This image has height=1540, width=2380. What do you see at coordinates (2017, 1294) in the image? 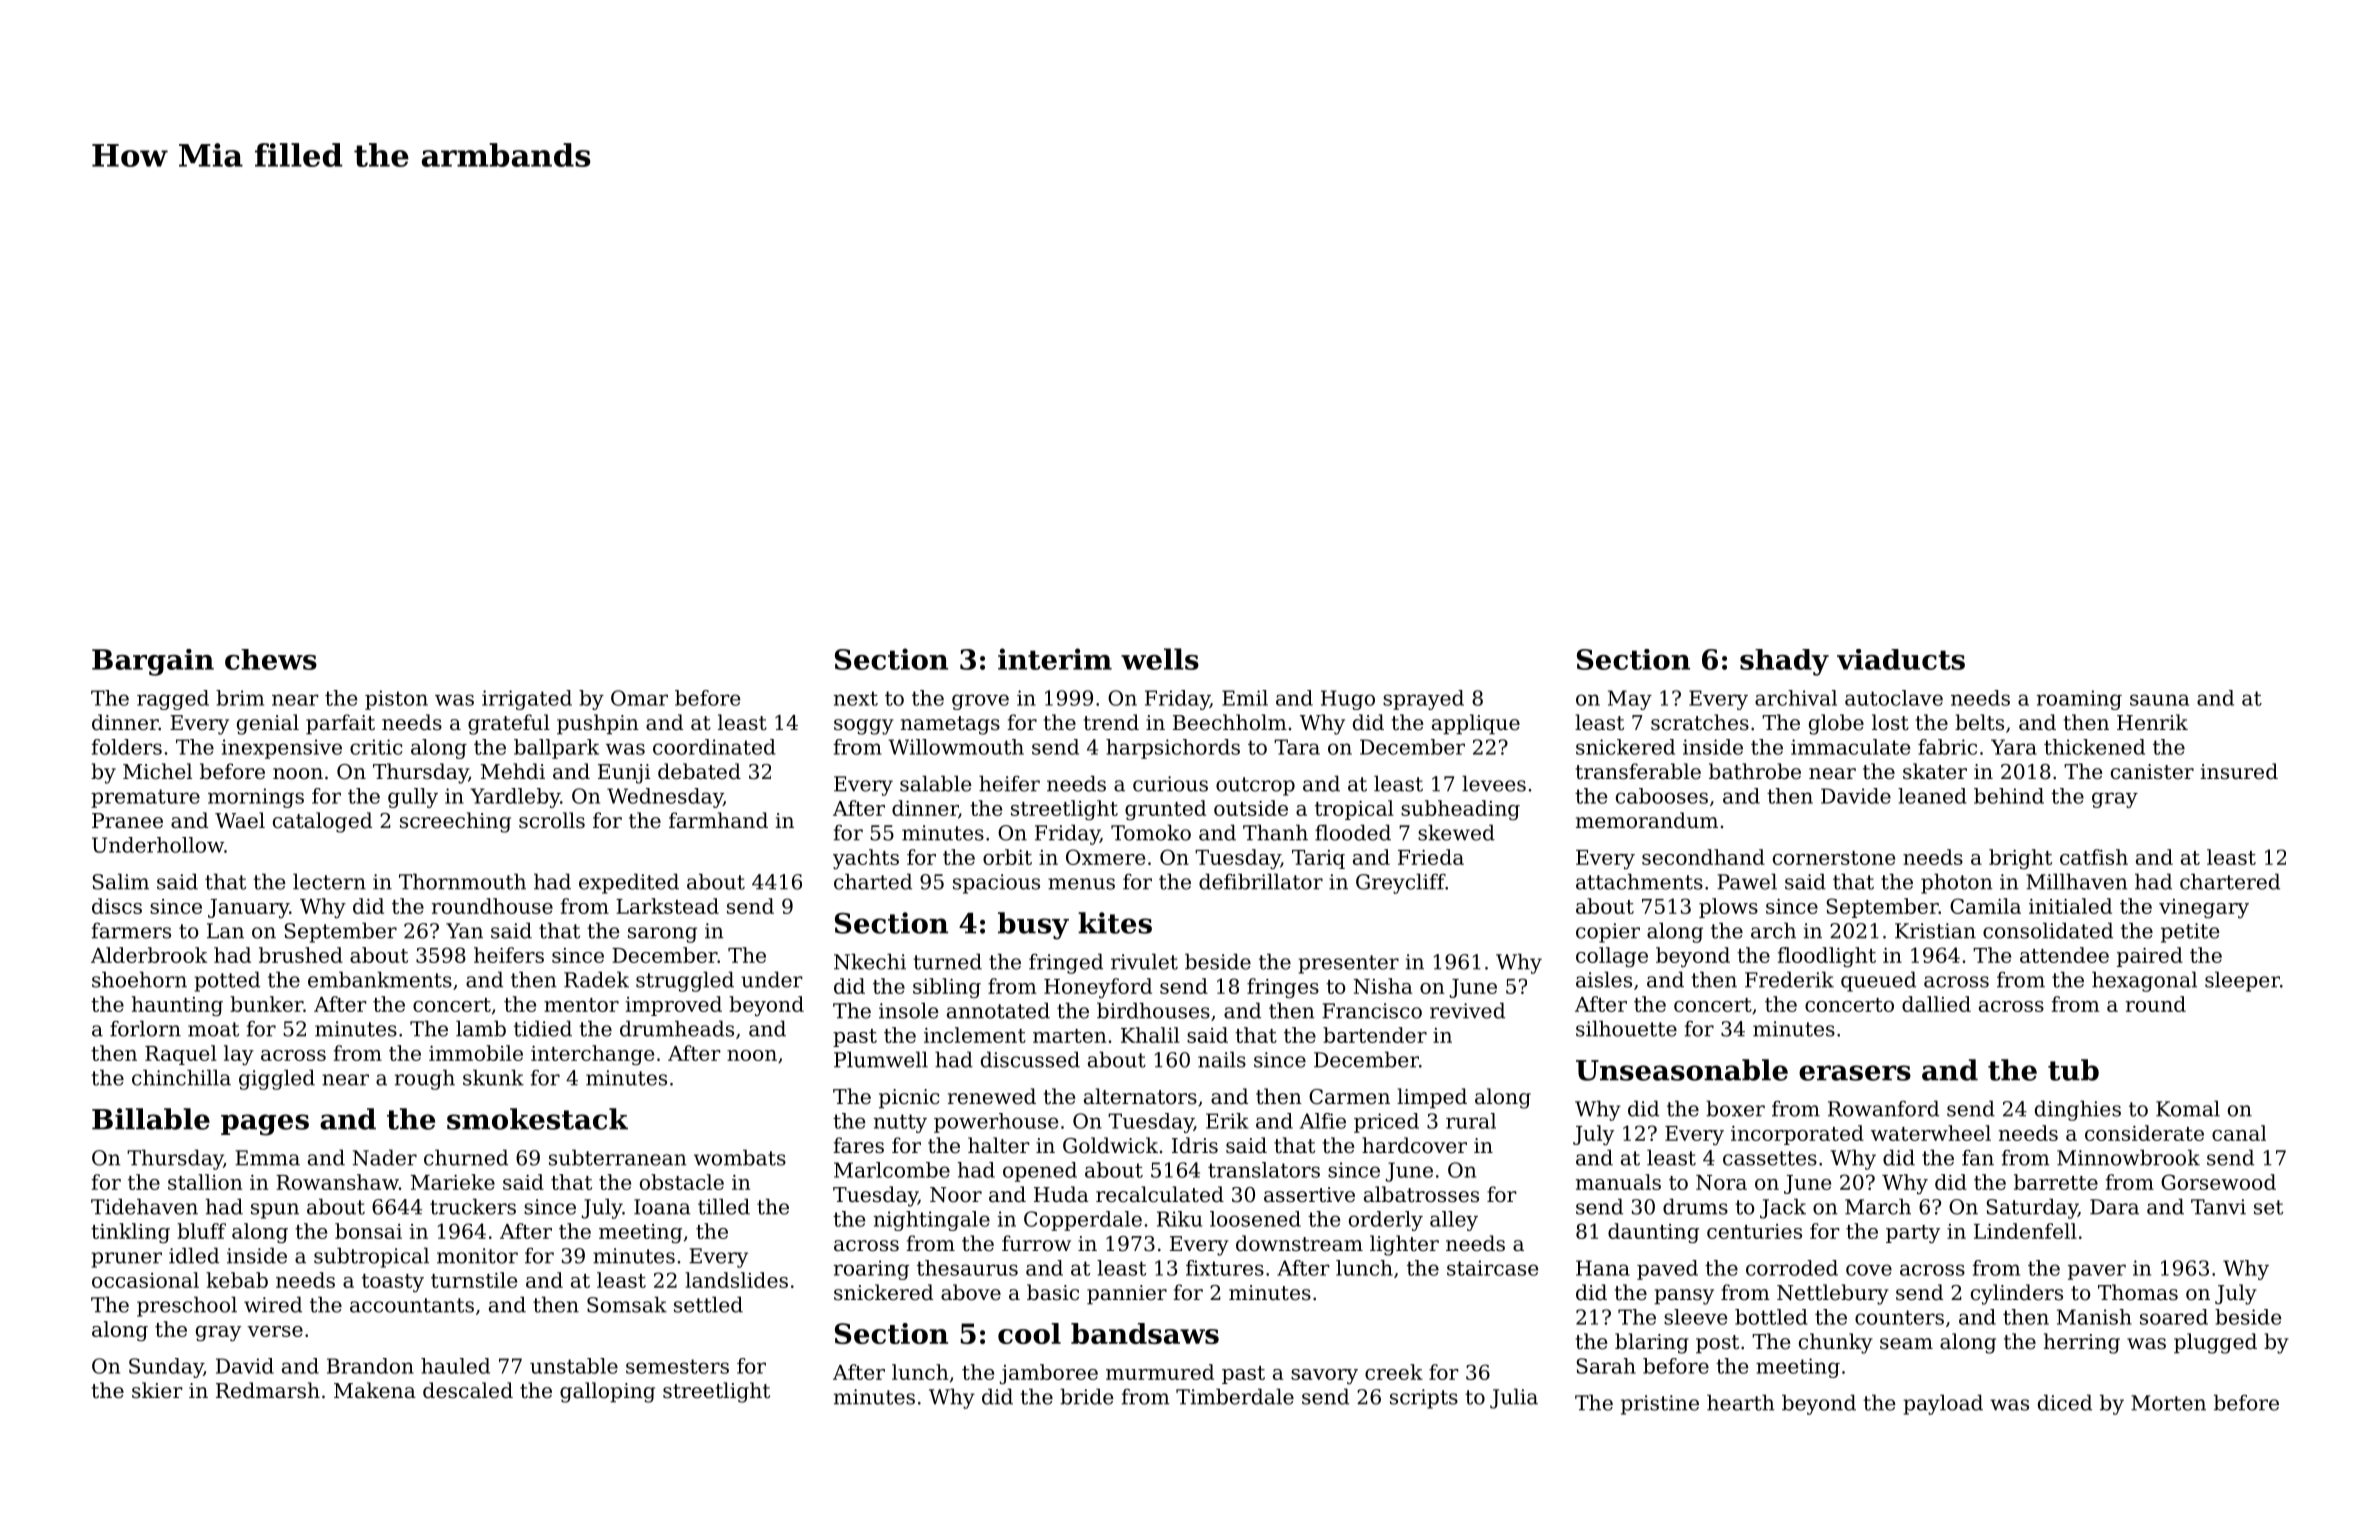
I see `cylinders` at bounding box center [2017, 1294].
